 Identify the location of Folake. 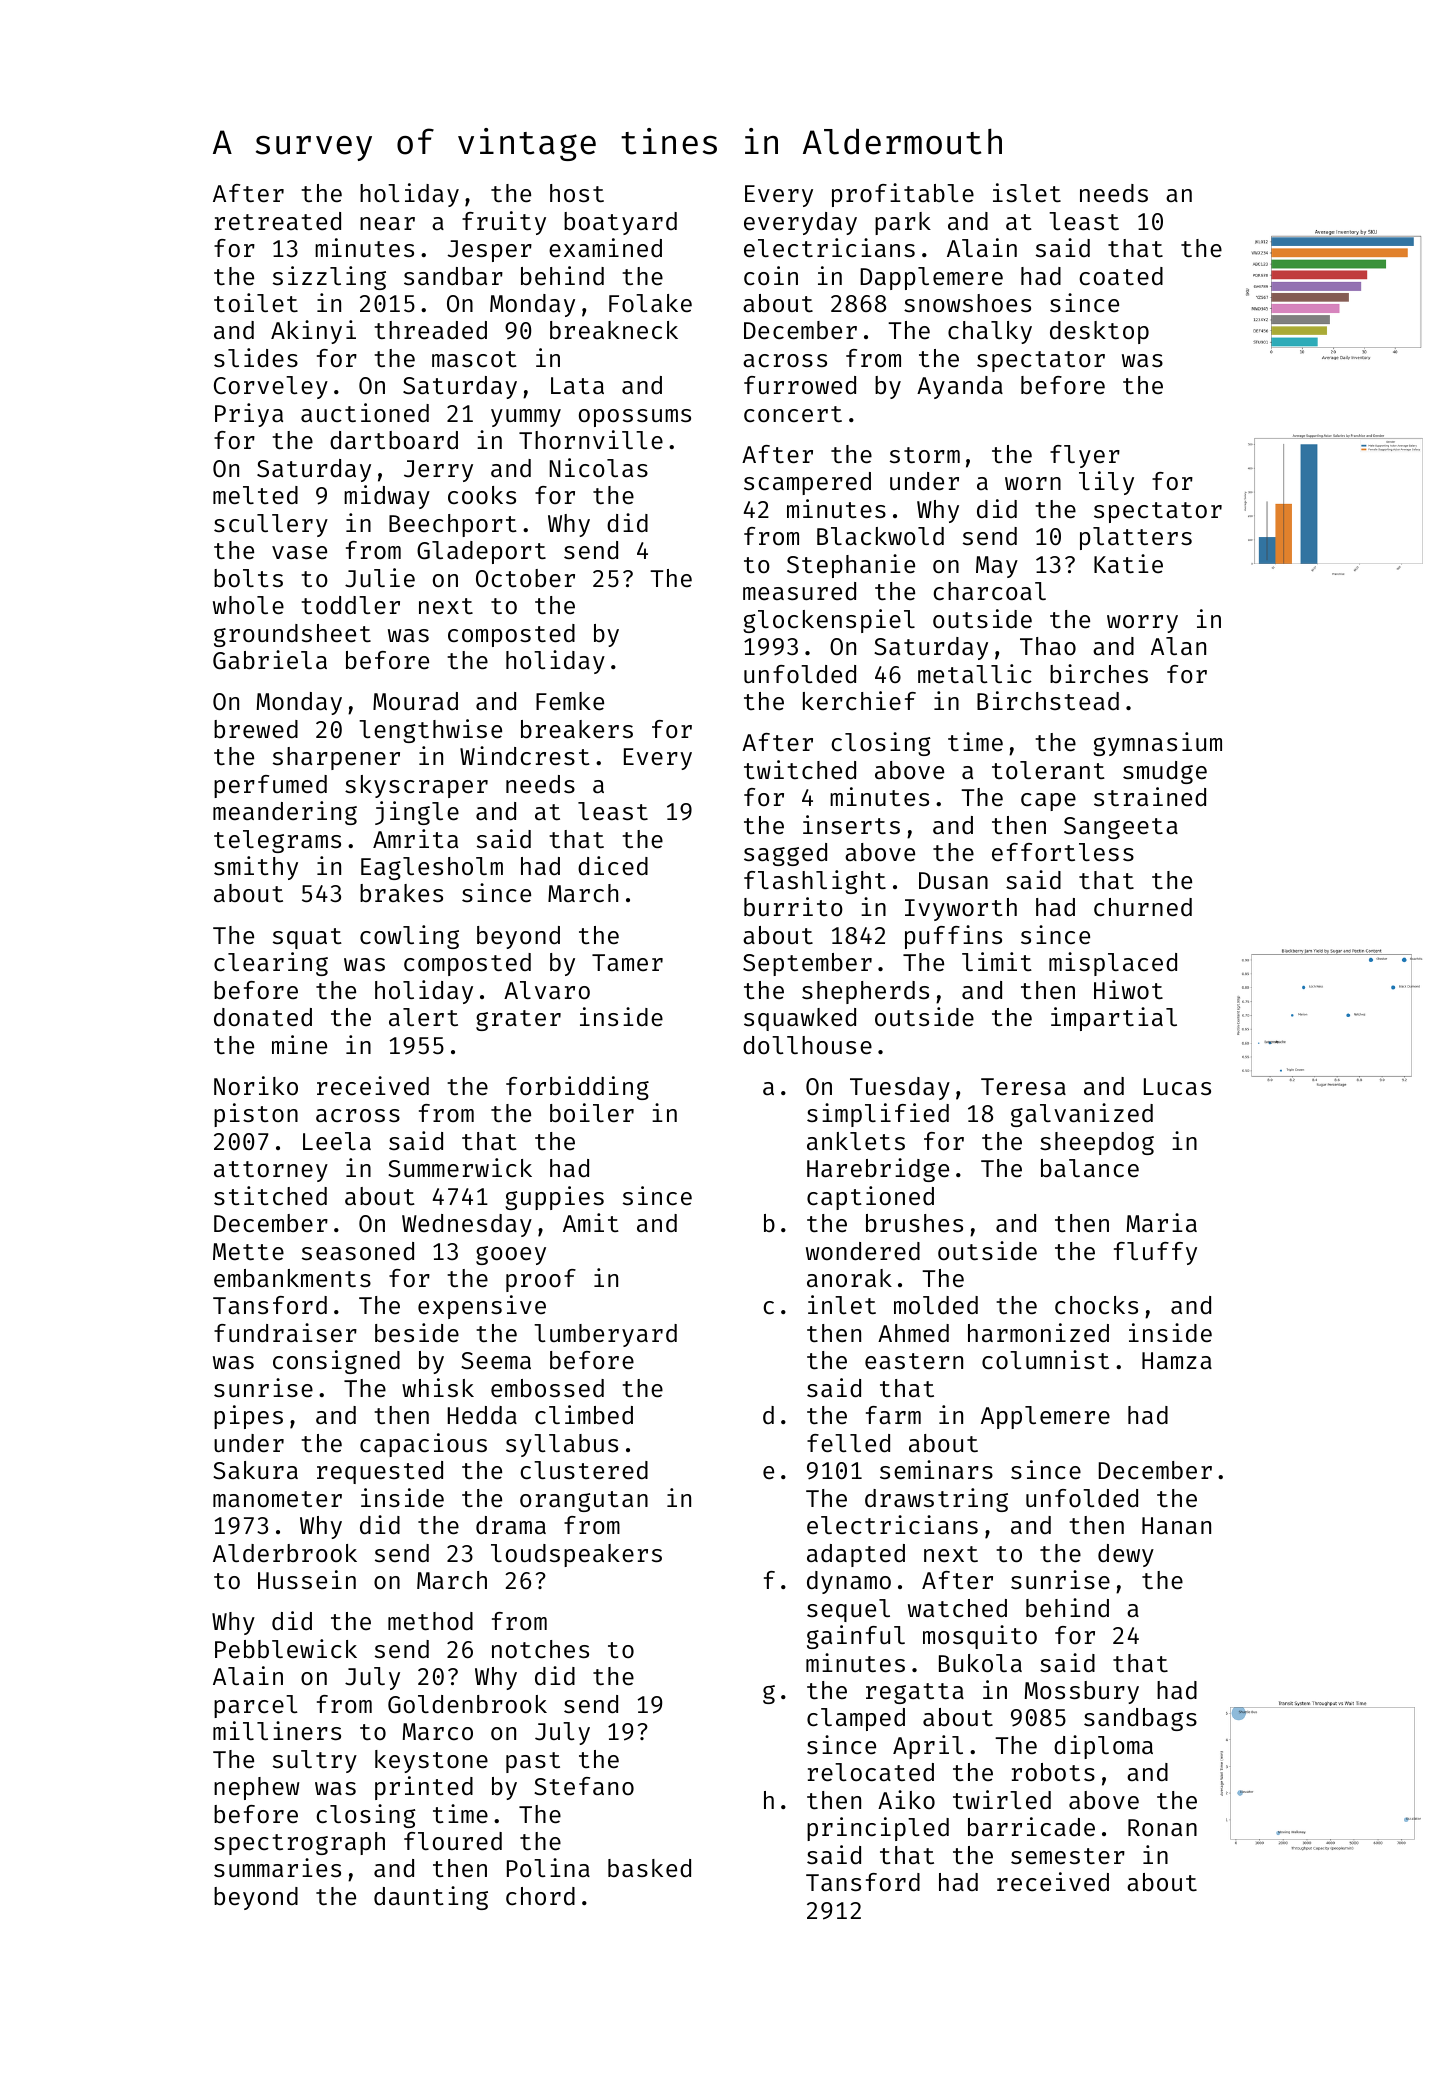
(650, 303).
